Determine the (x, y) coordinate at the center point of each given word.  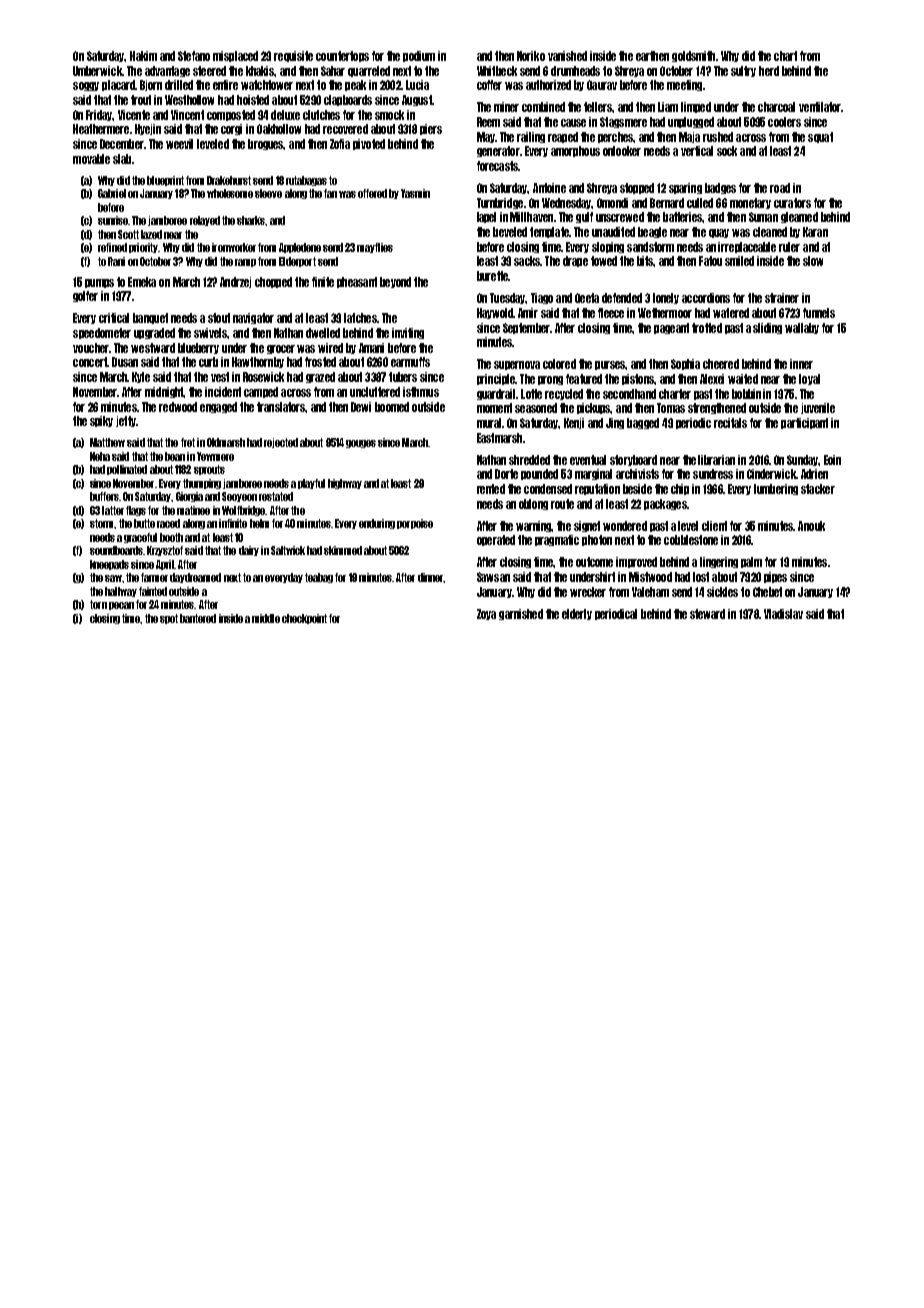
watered (731, 313)
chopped (273, 282)
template (549, 232)
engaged (218, 407)
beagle (652, 232)
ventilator (820, 107)
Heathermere (101, 129)
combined (543, 107)
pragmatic (557, 540)
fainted (153, 591)
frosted (320, 362)
